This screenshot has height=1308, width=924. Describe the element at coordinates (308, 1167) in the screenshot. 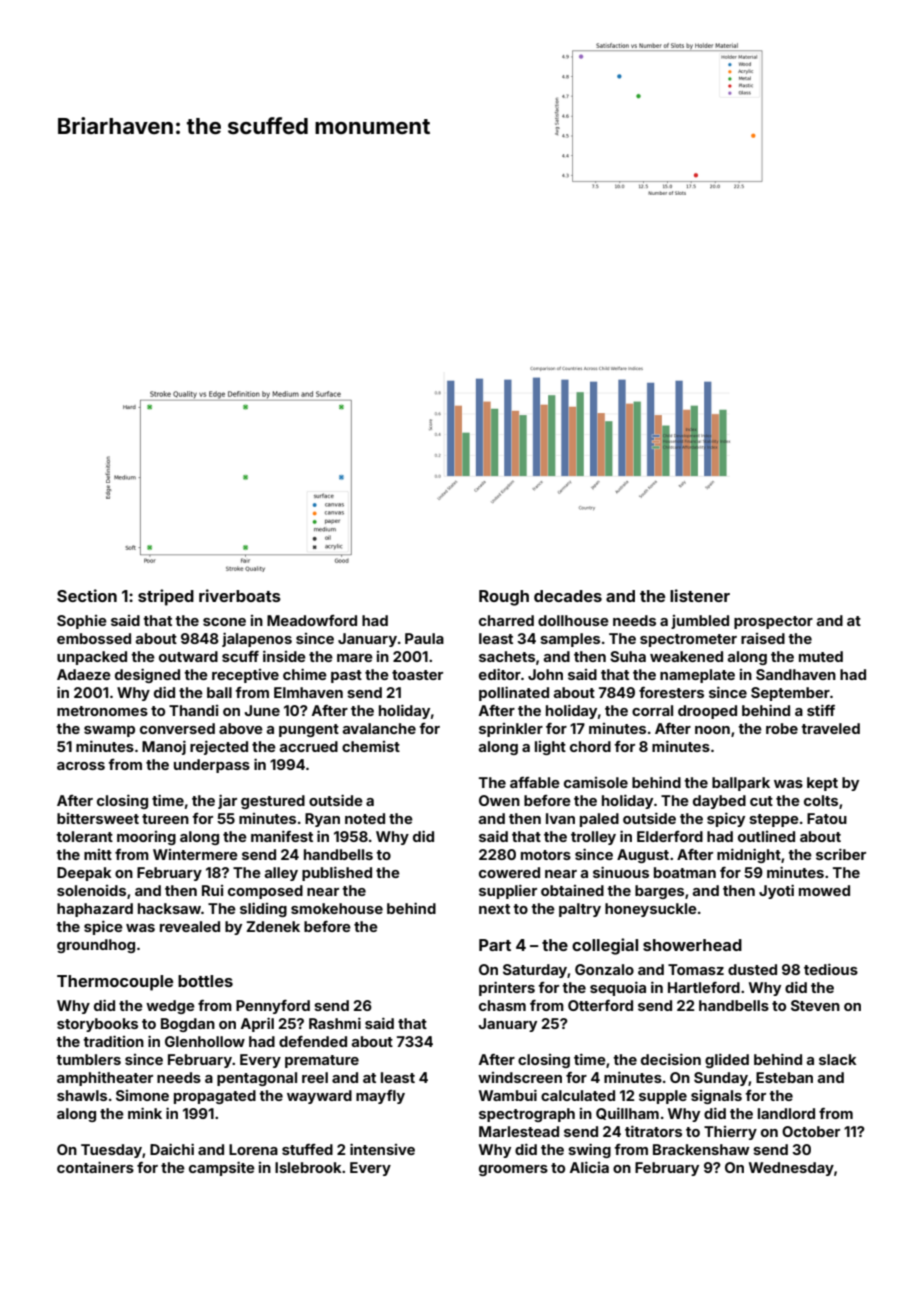

I see `Islebrook` at that location.
